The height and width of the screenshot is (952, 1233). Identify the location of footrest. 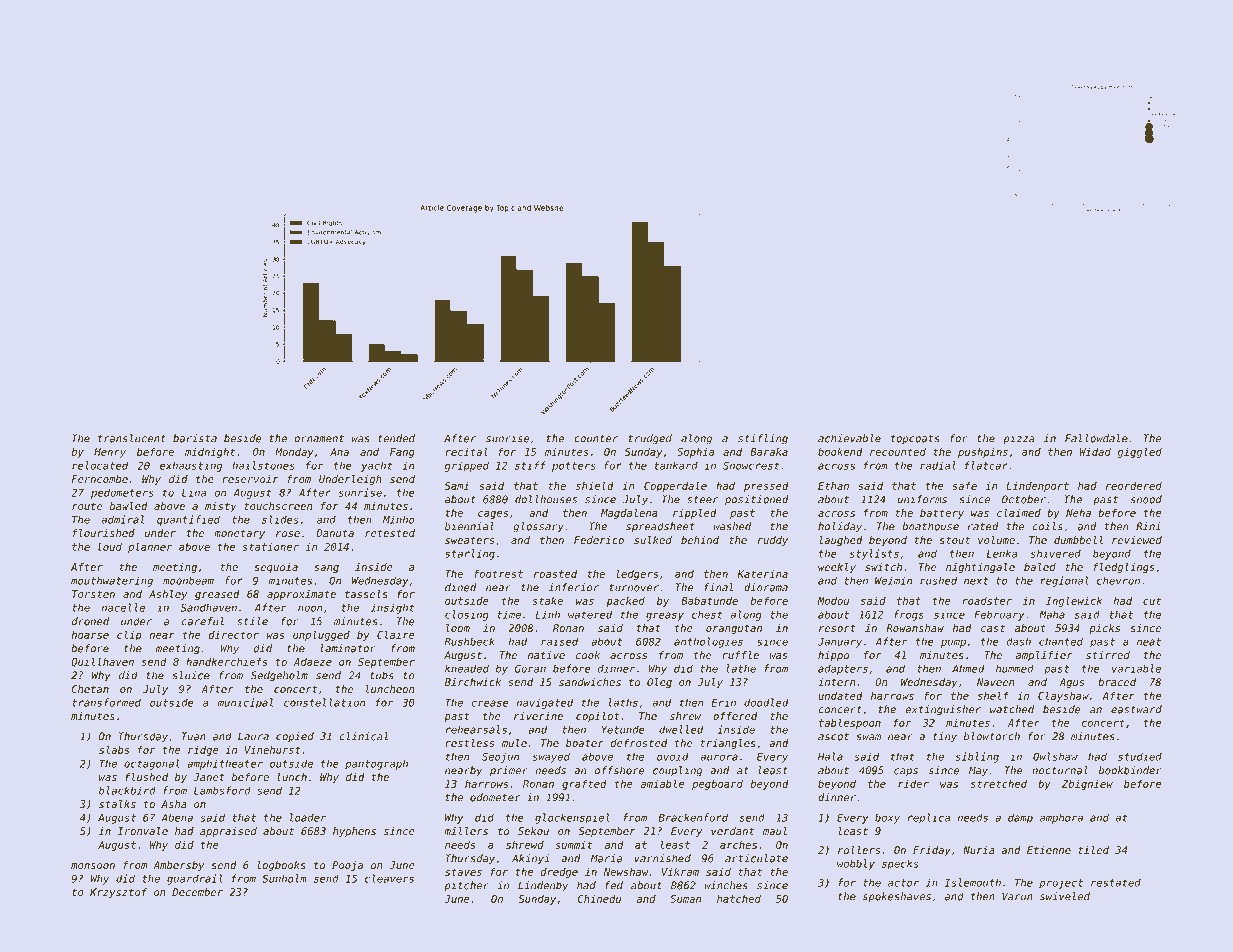
(498, 573).
